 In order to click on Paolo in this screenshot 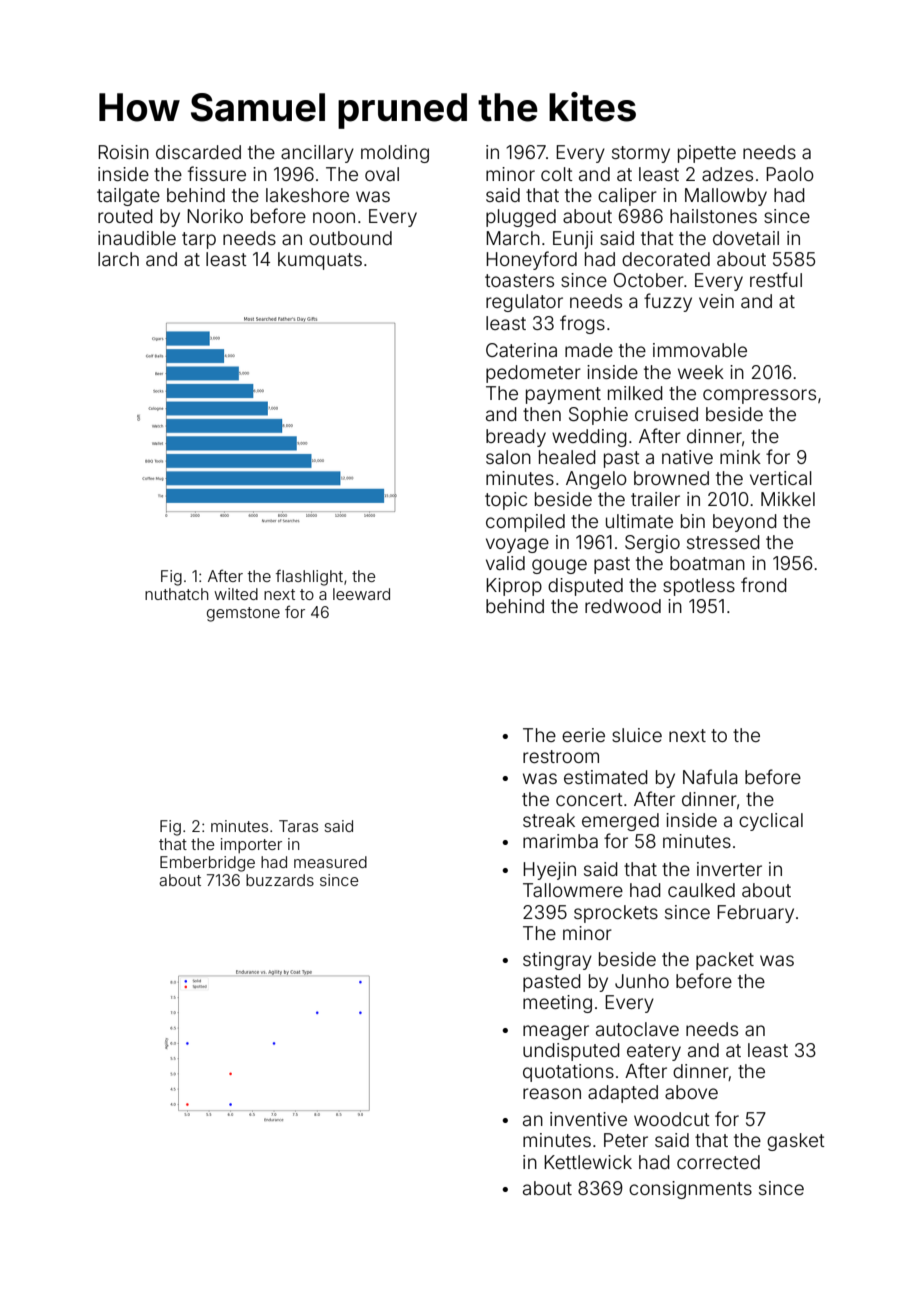, I will do `click(790, 174)`.
